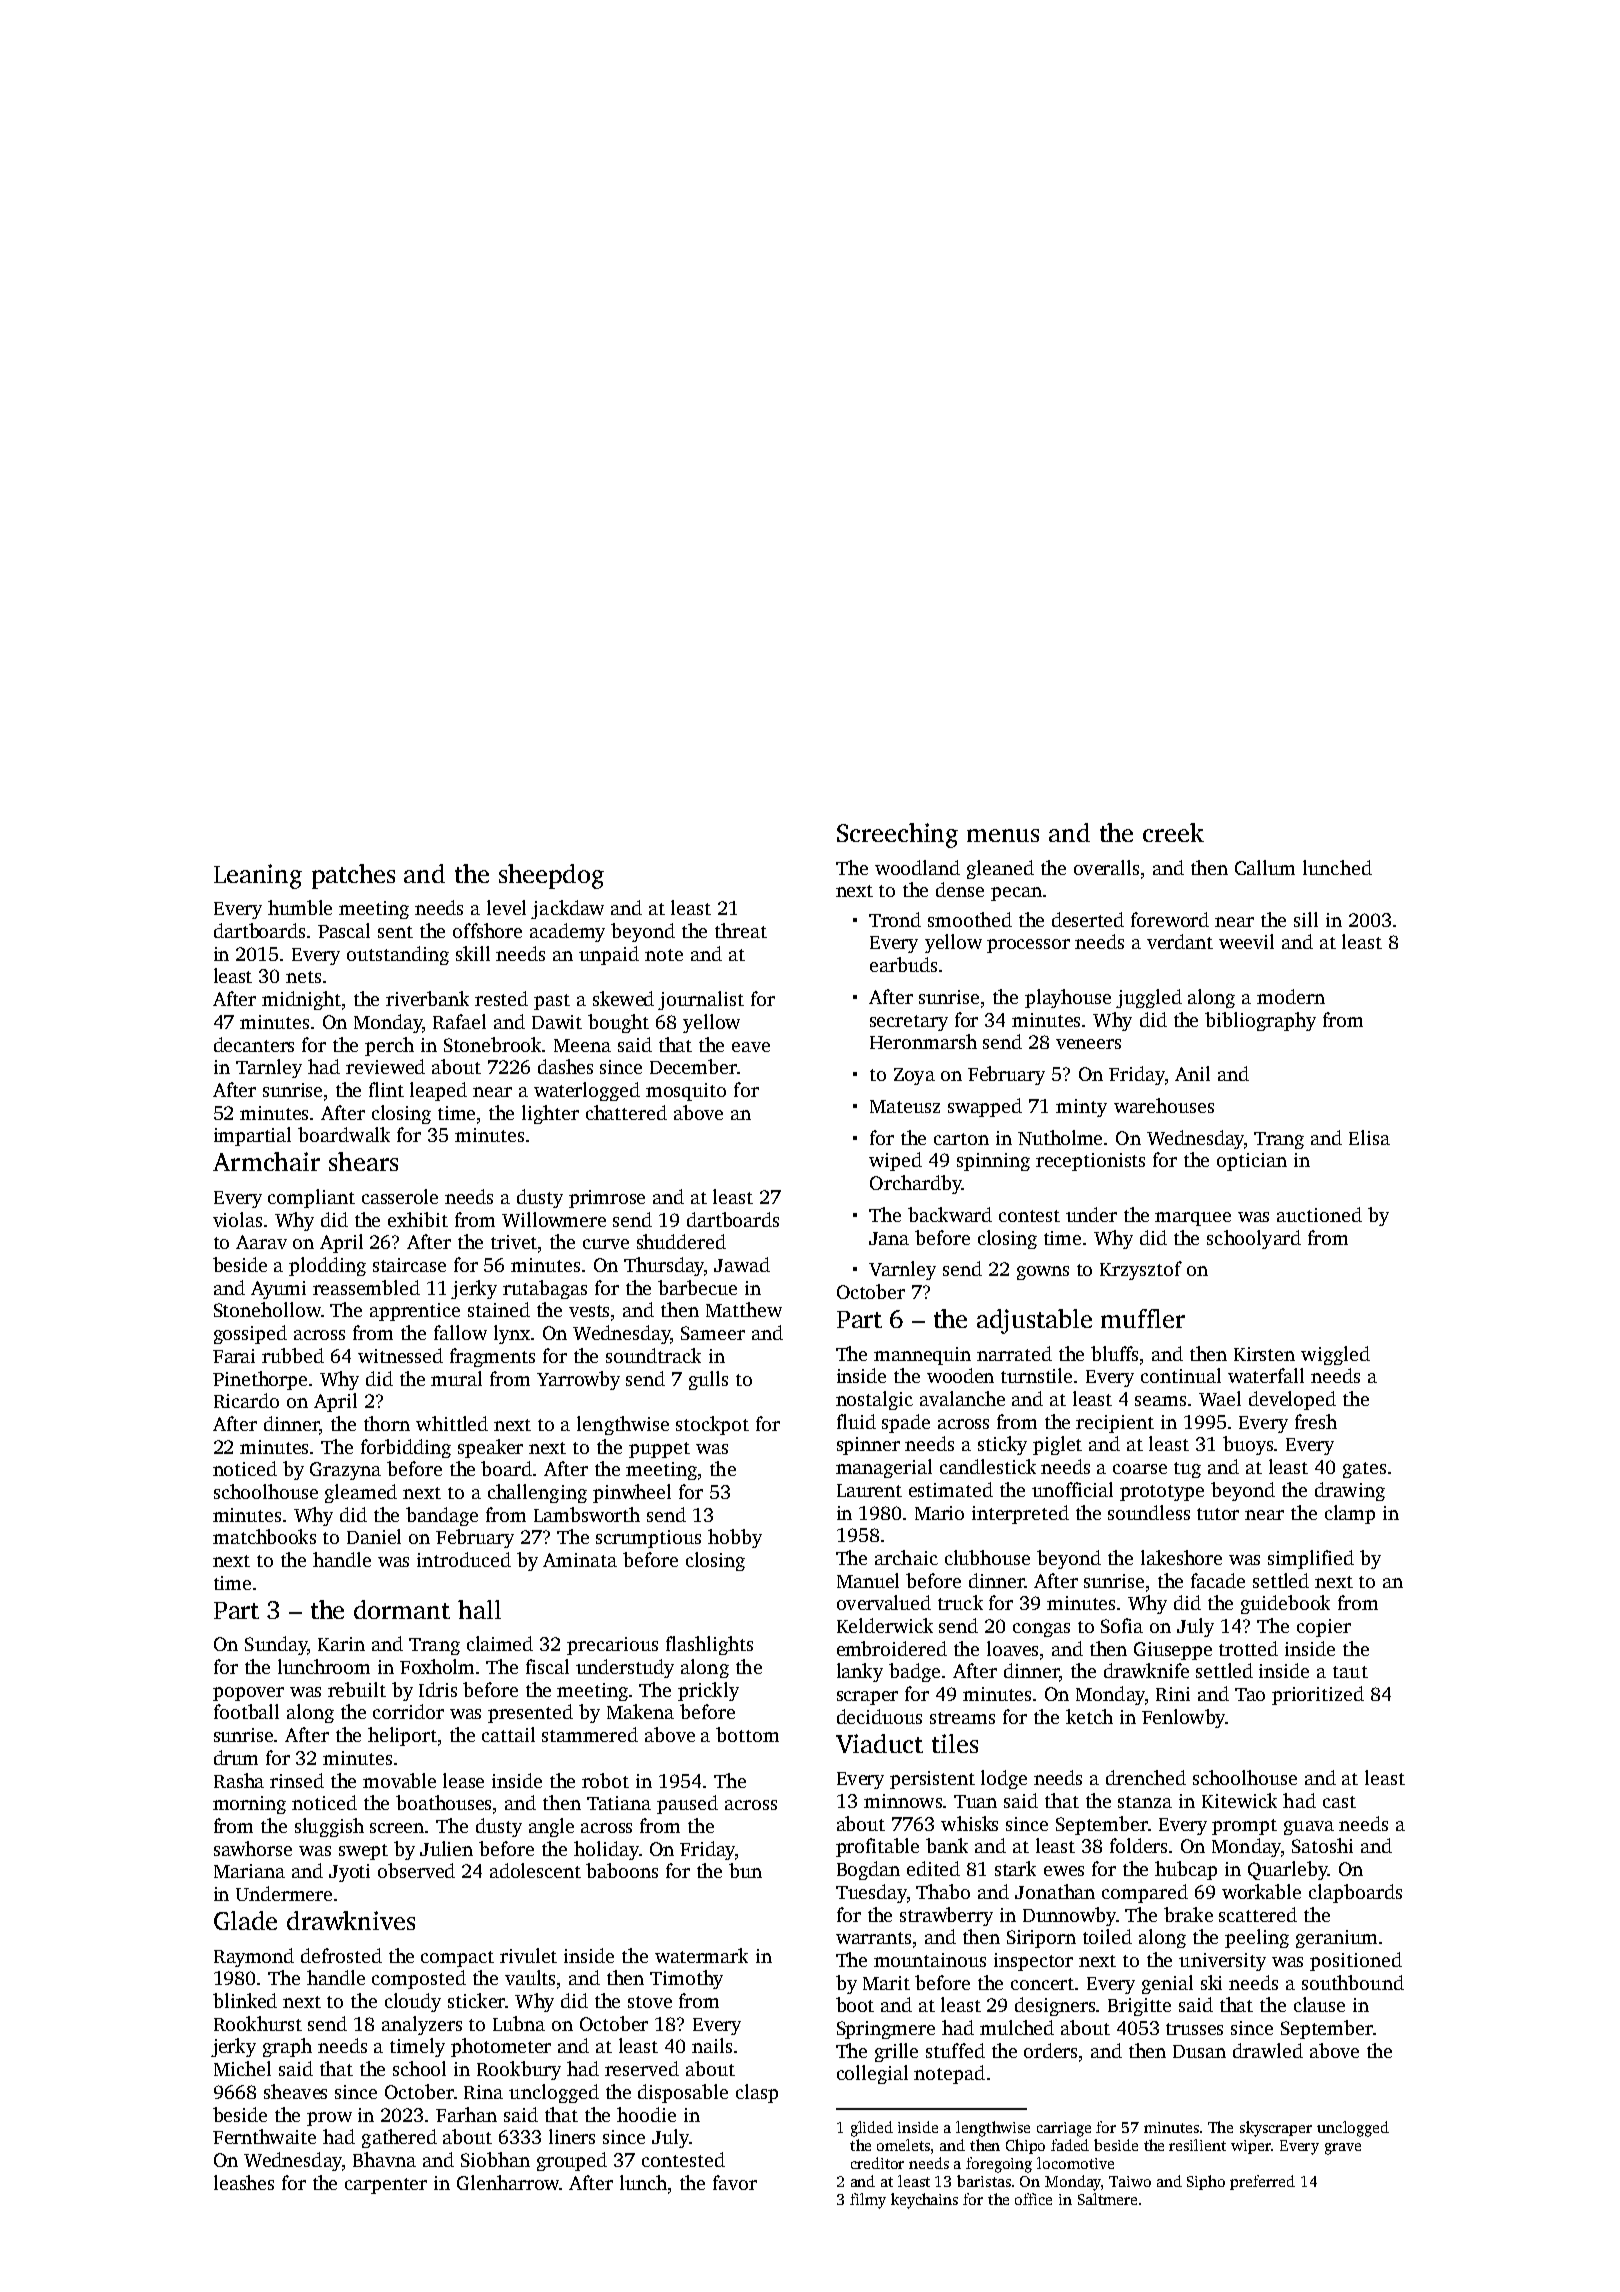 The height and width of the screenshot is (2292, 1620). What do you see at coordinates (868, 1580) in the screenshot?
I see `Manuel` at bounding box center [868, 1580].
